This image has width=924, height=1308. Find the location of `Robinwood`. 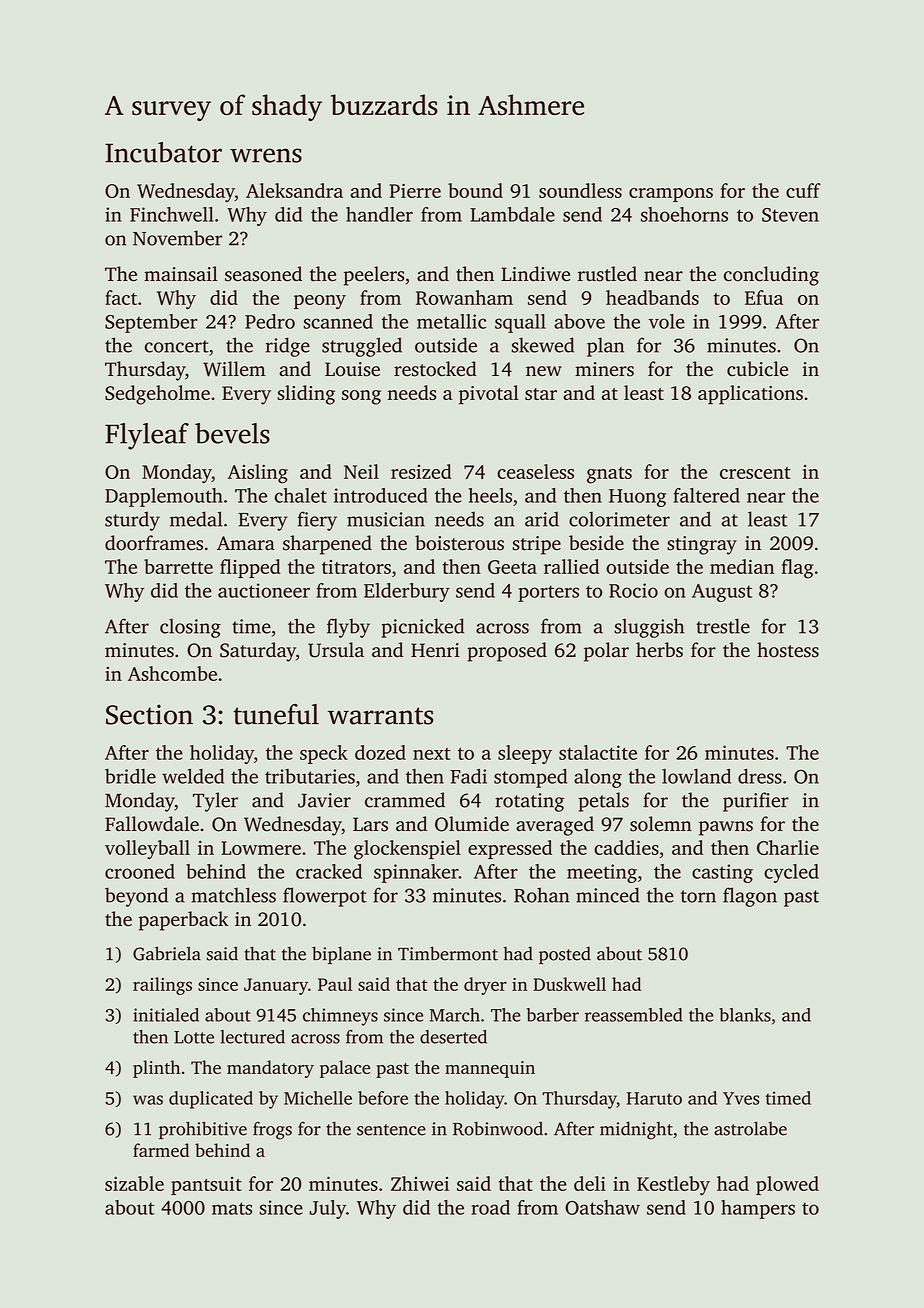

Robinwood is located at coordinates (498, 1128).
